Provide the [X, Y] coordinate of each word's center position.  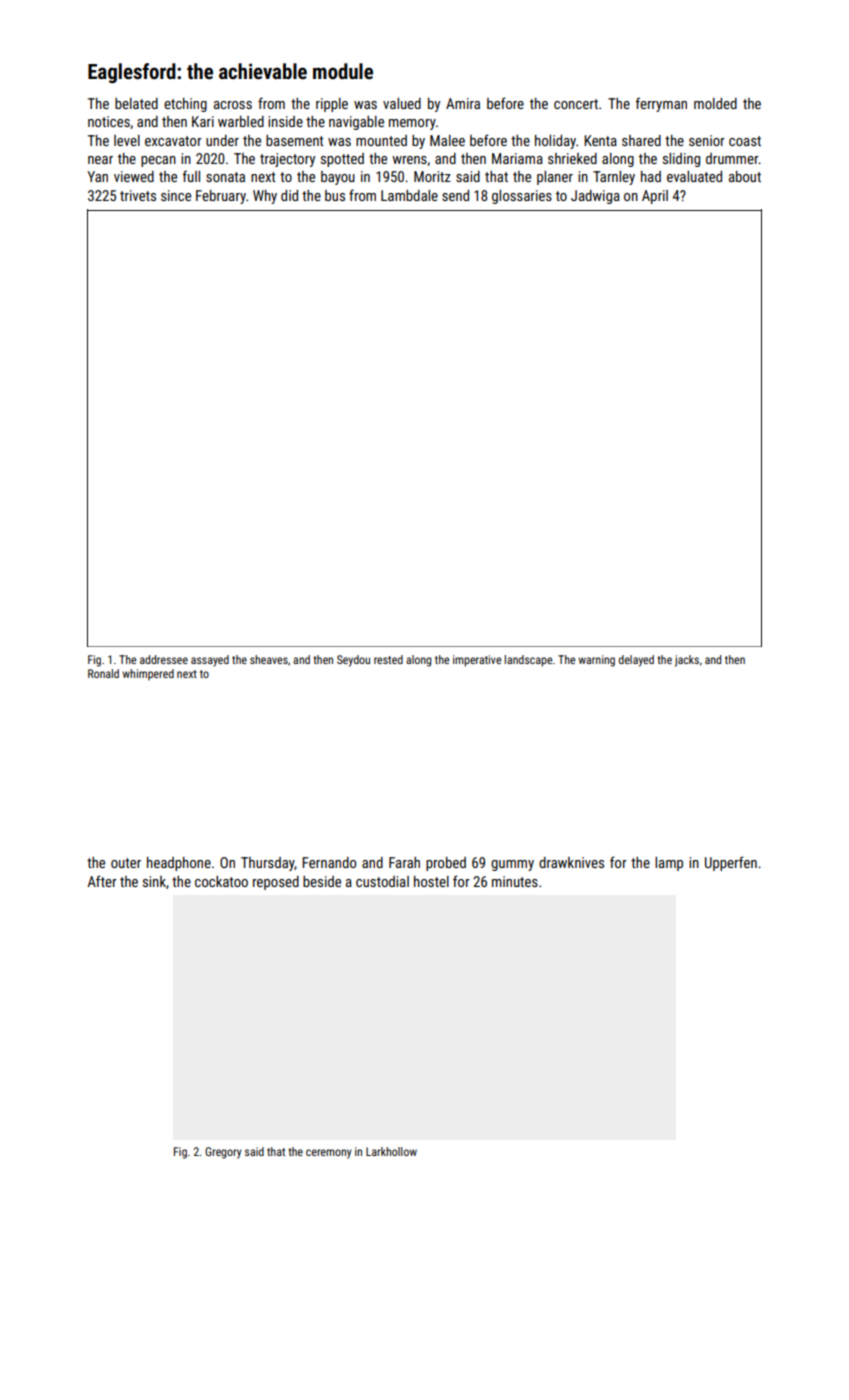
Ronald [103, 673]
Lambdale [409, 195]
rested [388, 659]
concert [576, 104]
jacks [687, 661]
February [221, 197]
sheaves [269, 659]
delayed [636, 661]
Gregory [223, 1153]
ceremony [328, 1154]
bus [335, 195]
